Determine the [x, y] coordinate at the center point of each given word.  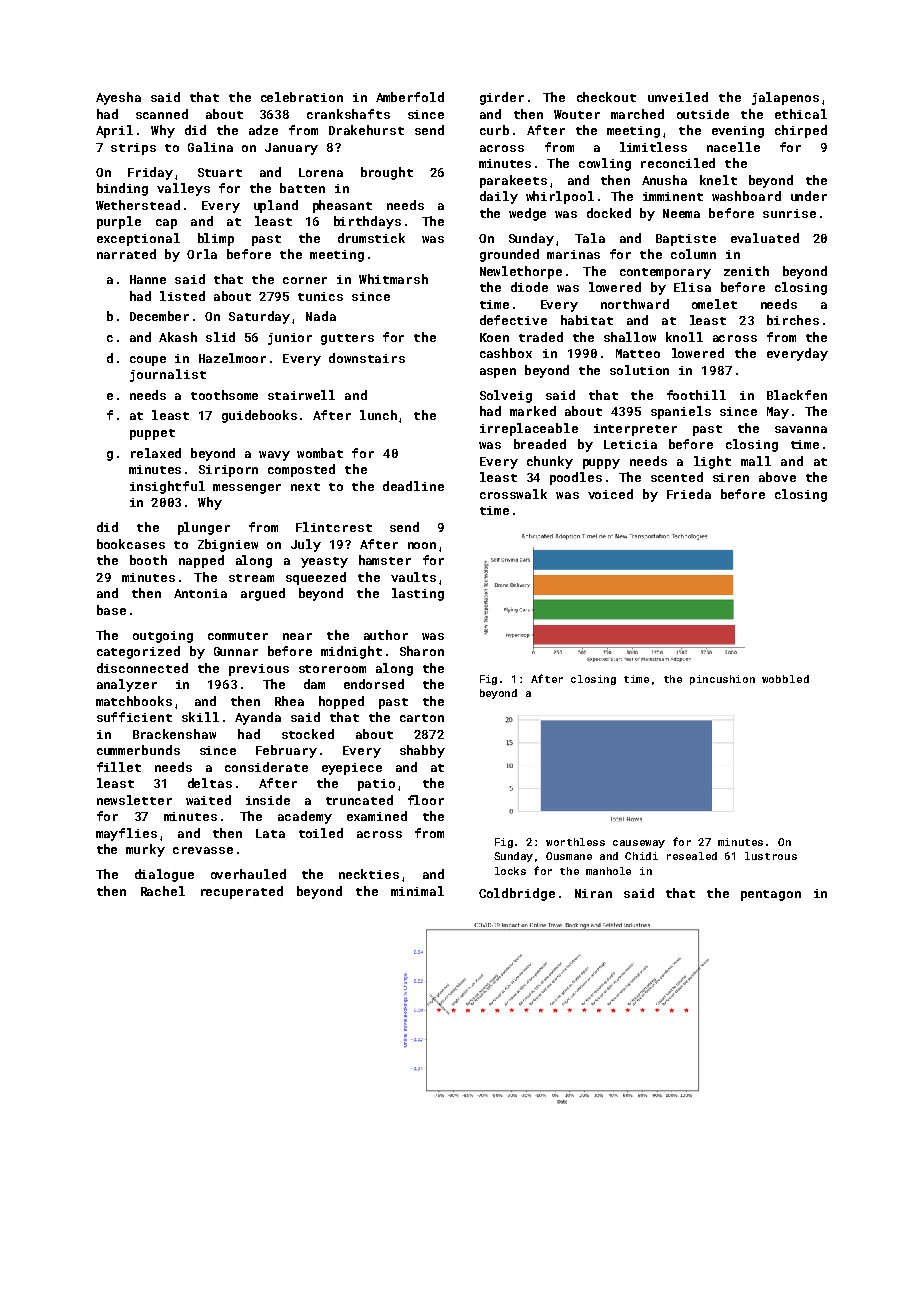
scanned [162, 114]
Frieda [689, 494]
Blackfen [797, 395]
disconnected [142, 668]
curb [494, 130]
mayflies [126, 834]
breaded [540, 444]
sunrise [789, 213]
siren [731, 477]
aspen [498, 373]
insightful [167, 487]
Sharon [422, 651]
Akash [178, 337]
